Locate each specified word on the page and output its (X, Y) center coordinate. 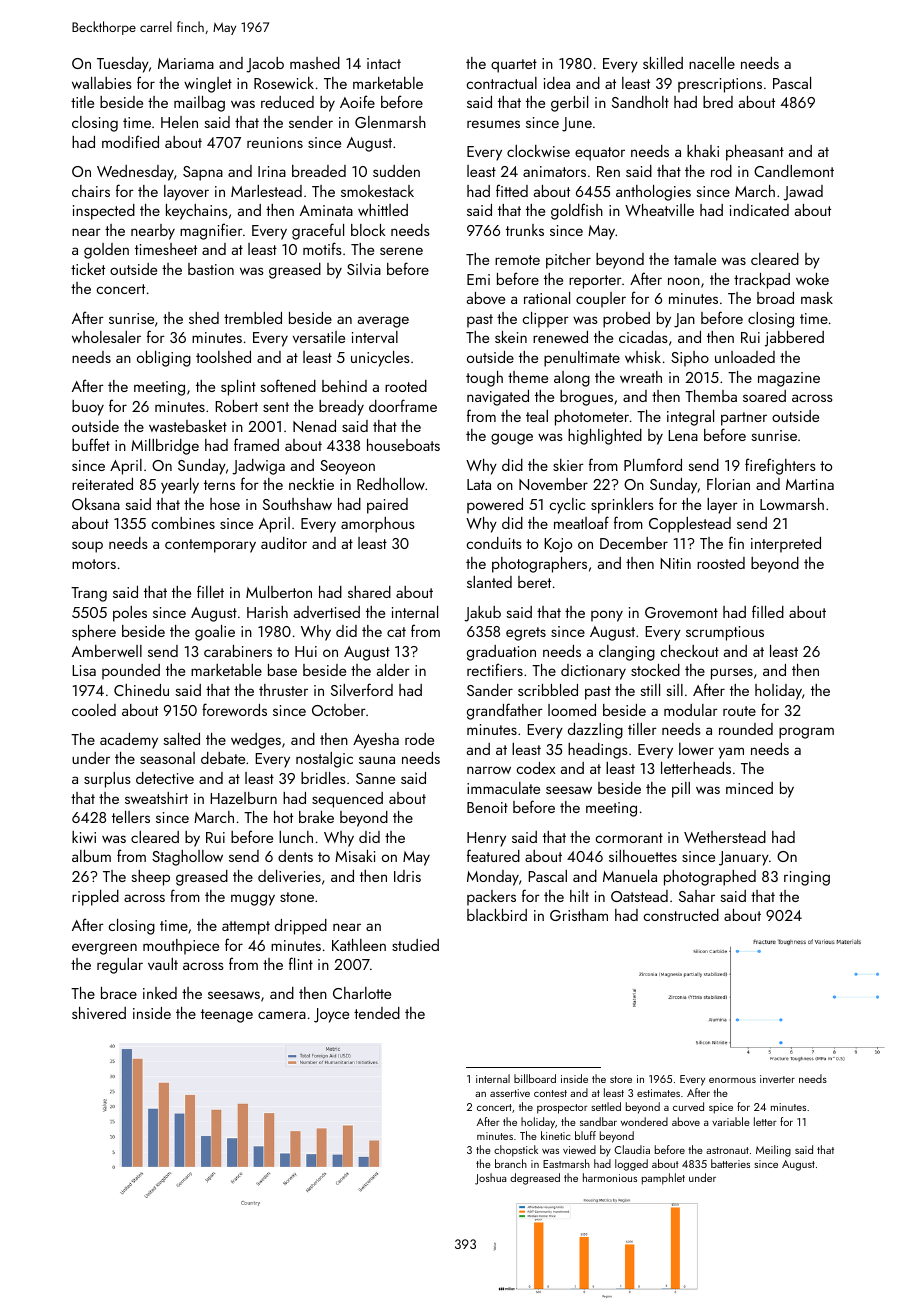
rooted (406, 386)
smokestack (377, 191)
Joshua (490, 1179)
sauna (377, 760)
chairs (91, 191)
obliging (164, 359)
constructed (681, 915)
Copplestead (690, 525)
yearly (180, 486)
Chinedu (141, 690)
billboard (535, 1078)
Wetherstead (725, 837)
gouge (512, 439)
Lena (683, 435)
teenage (227, 1016)
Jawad (803, 193)
